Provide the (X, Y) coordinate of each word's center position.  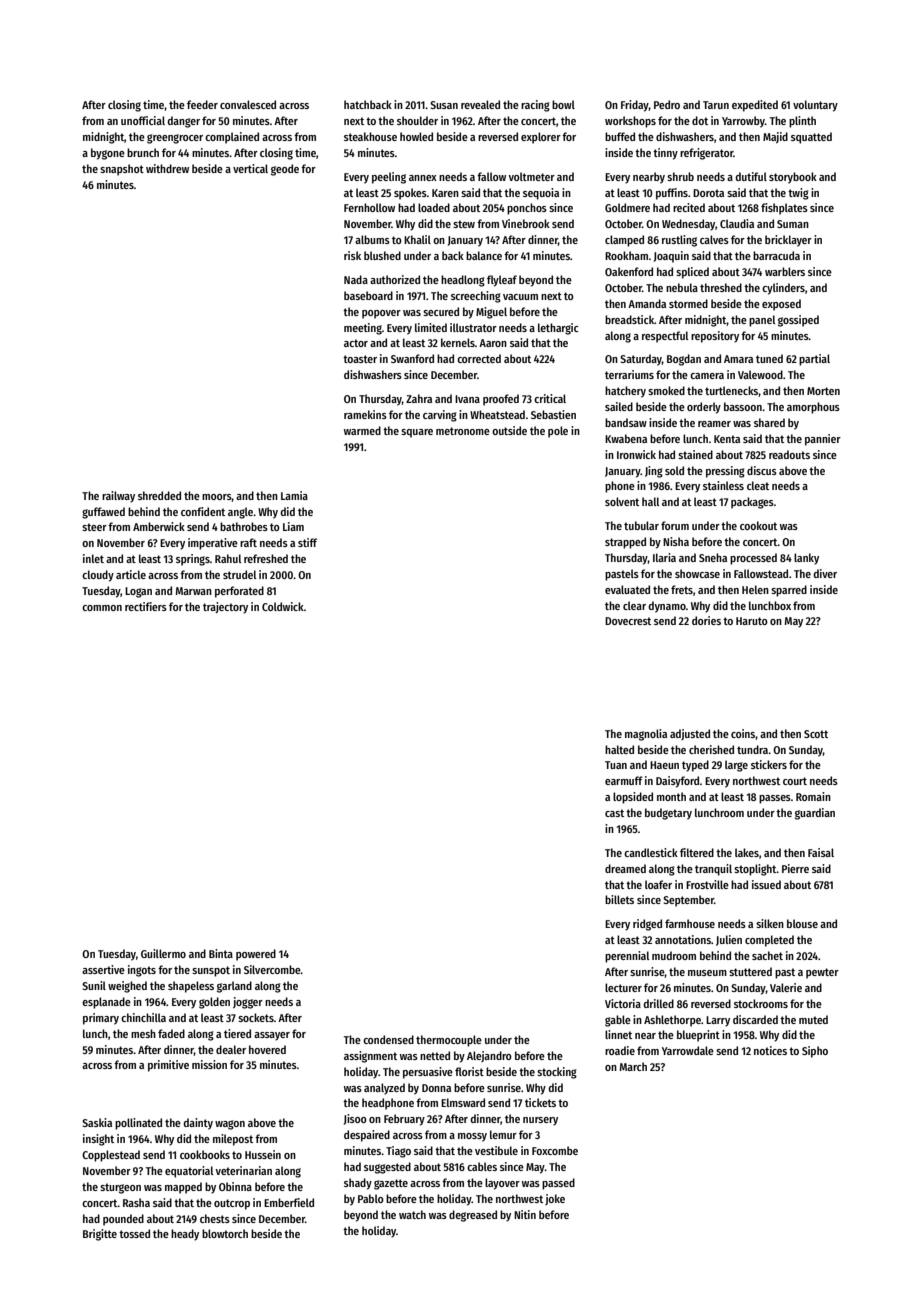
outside (509, 430)
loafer (658, 884)
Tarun (716, 105)
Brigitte (100, 1235)
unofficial (143, 120)
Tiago (398, 1152)
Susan (444, 105)
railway (118, 497)
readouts (789, 454)
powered (256, 955)
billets (619, 899)
